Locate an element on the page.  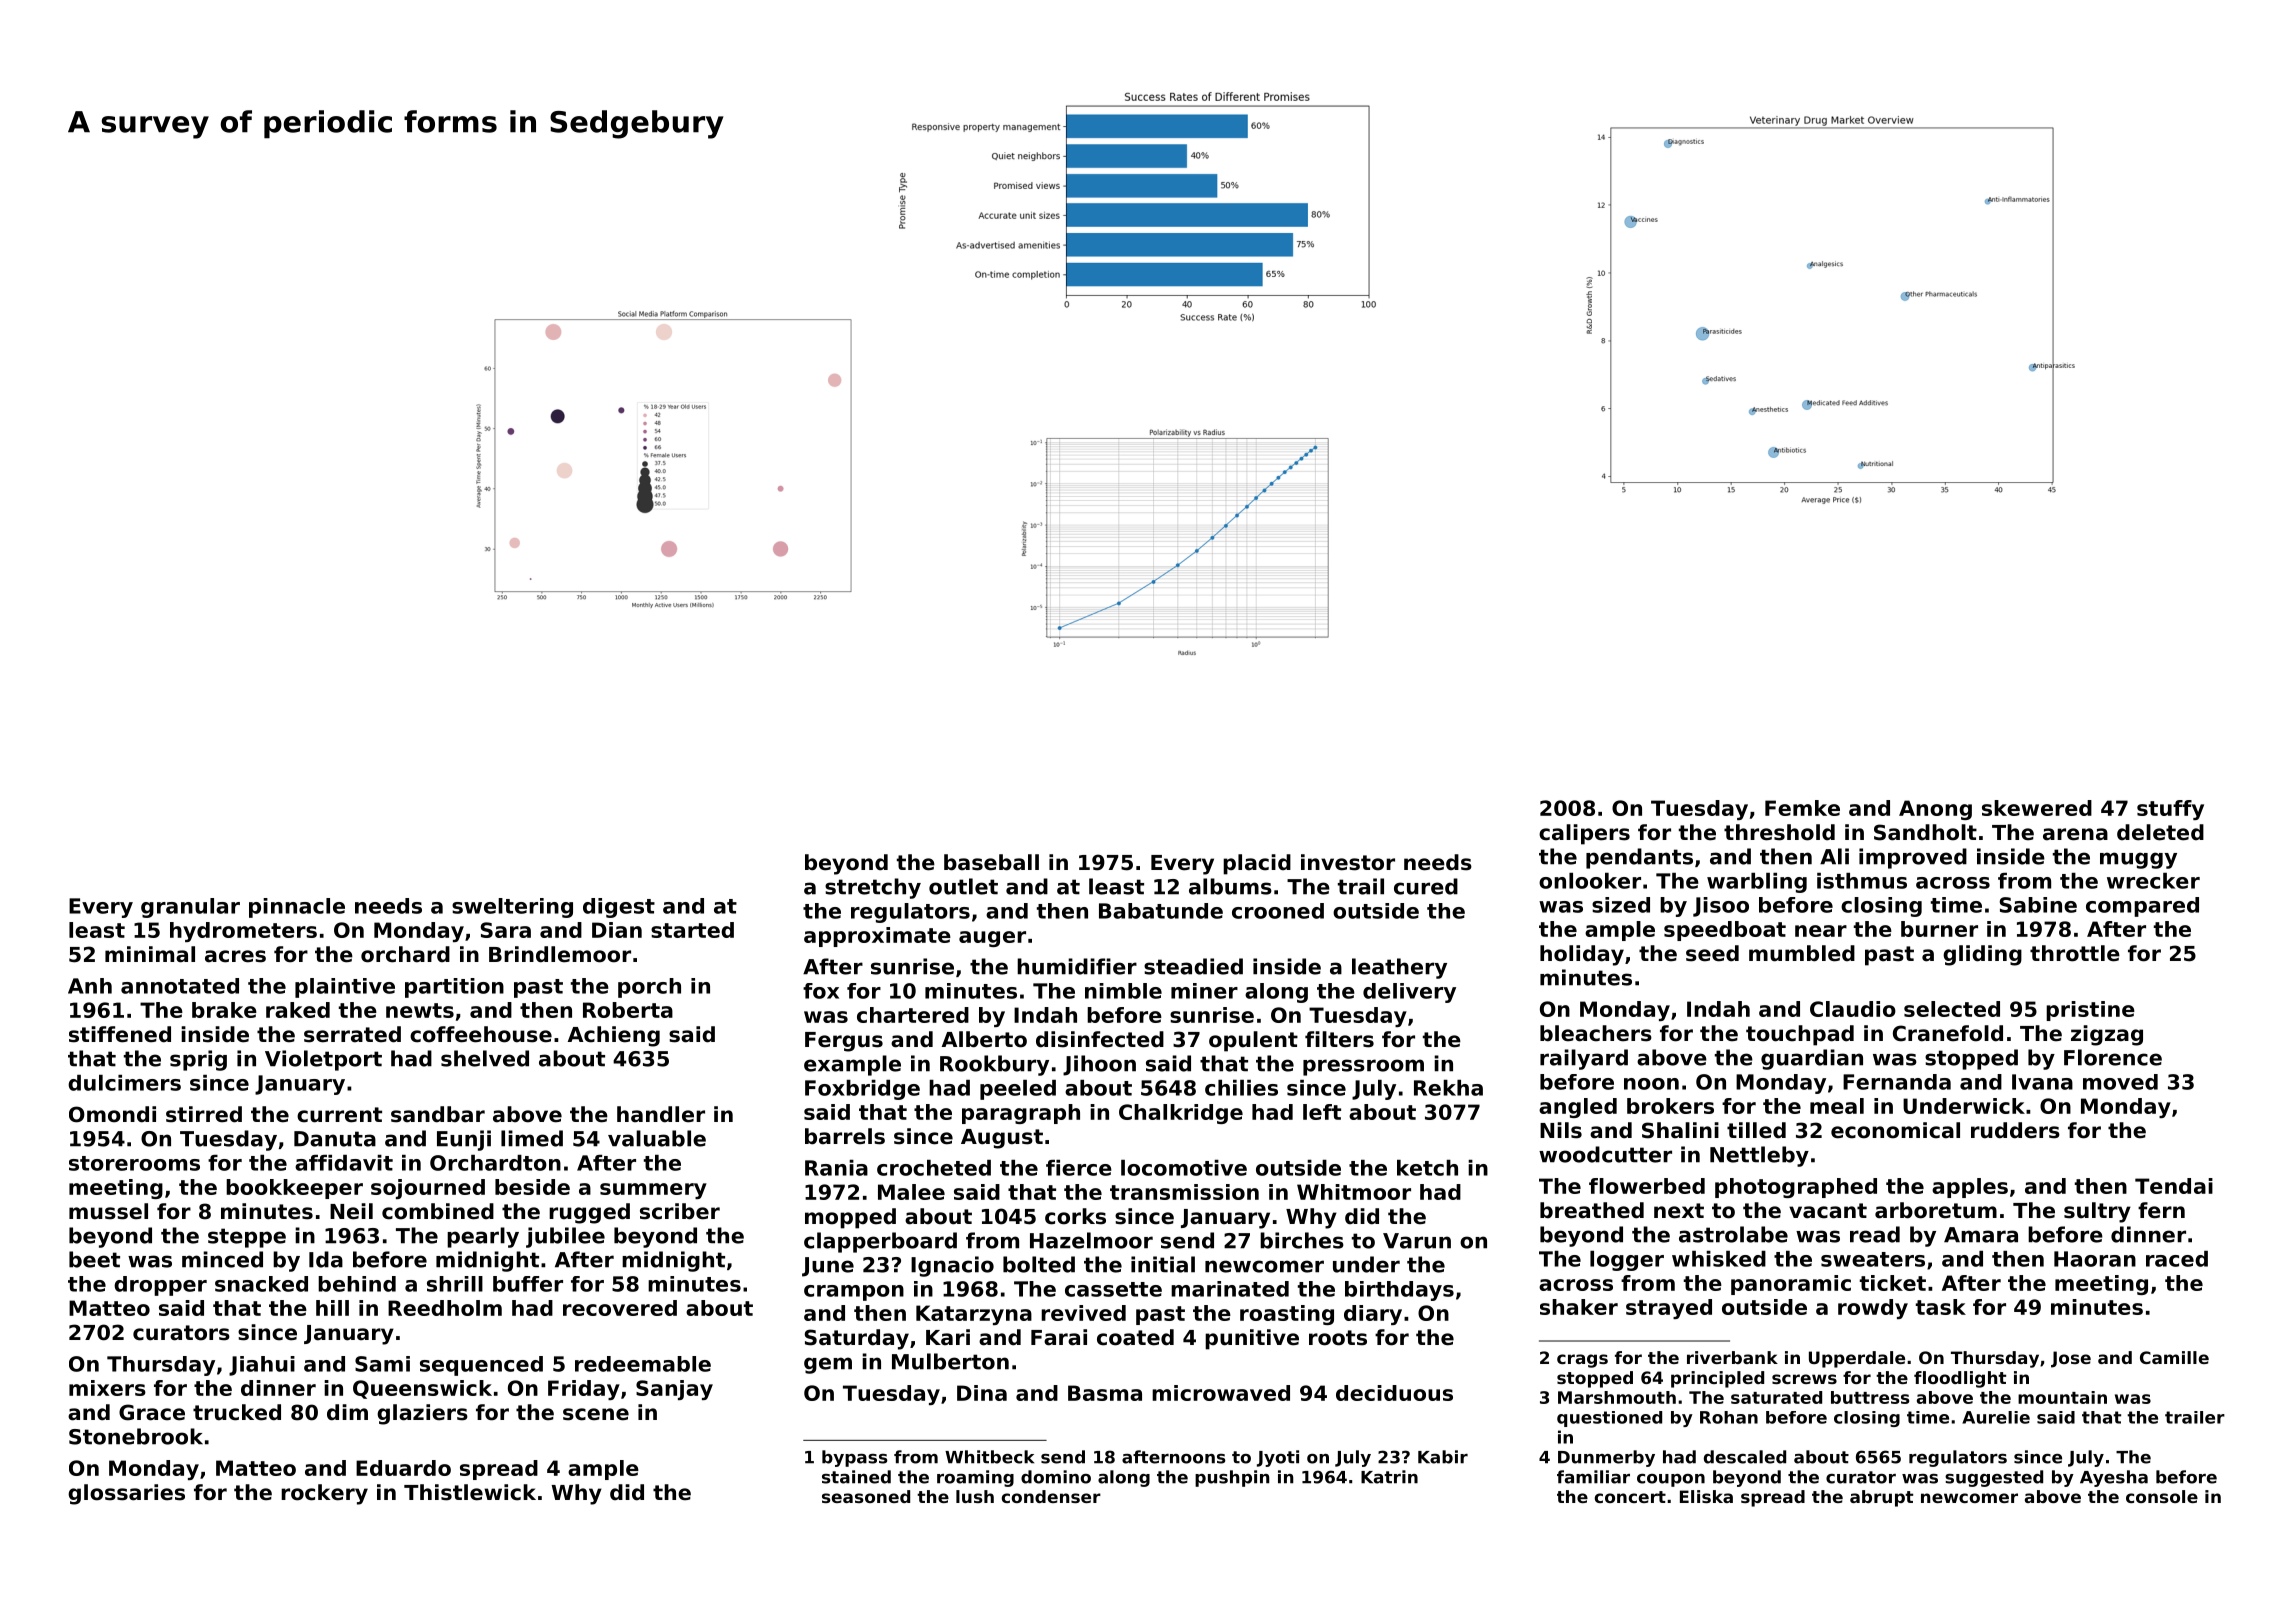
acres is located at coordinates (235, 956).
